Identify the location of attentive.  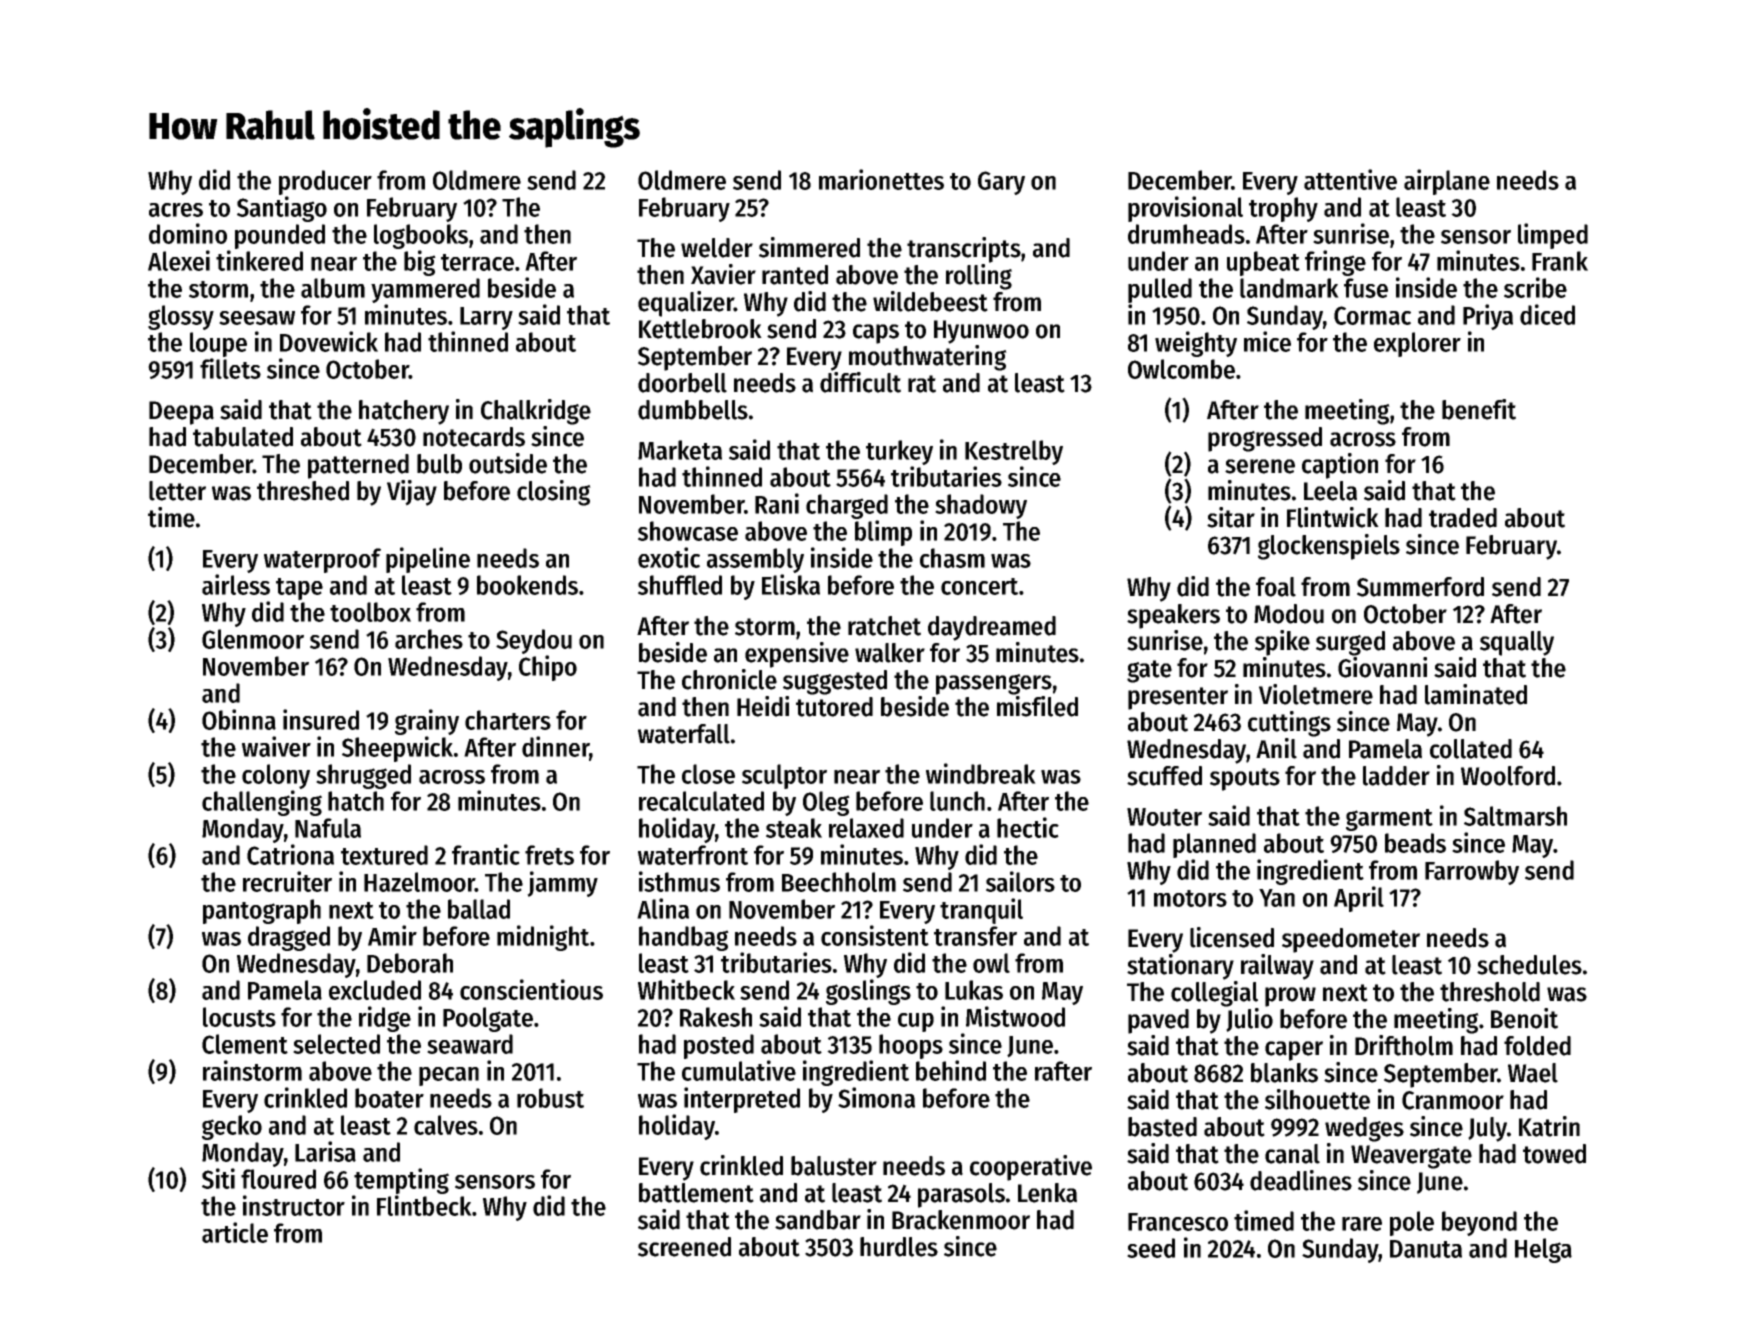
(1350, 179).
